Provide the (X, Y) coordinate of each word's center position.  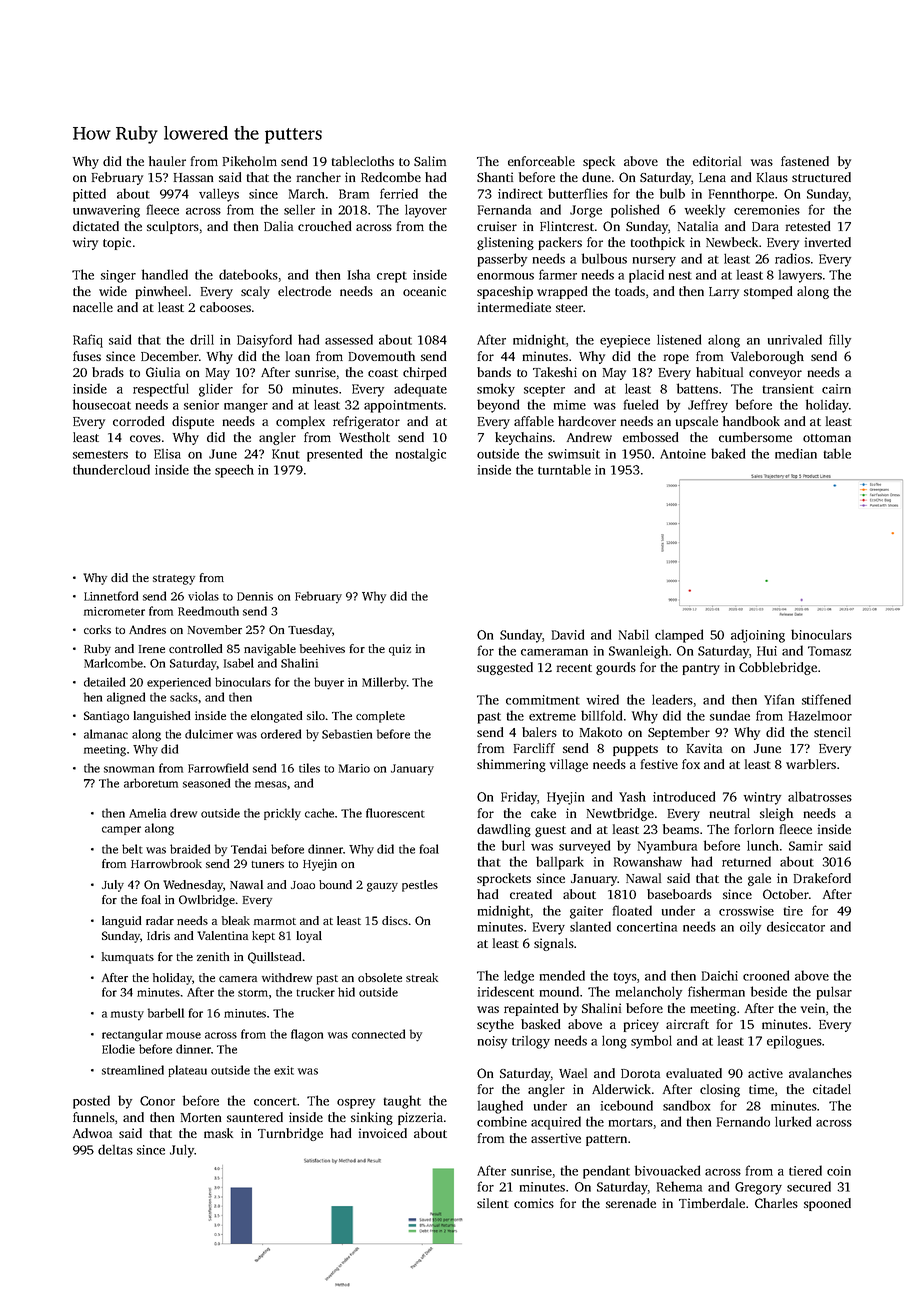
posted (91, 1102)
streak (422, 977)
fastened (805, 161)
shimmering (511, 765)
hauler (167, 161)
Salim (430, 161)
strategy (174, 580)
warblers (811, 764)
